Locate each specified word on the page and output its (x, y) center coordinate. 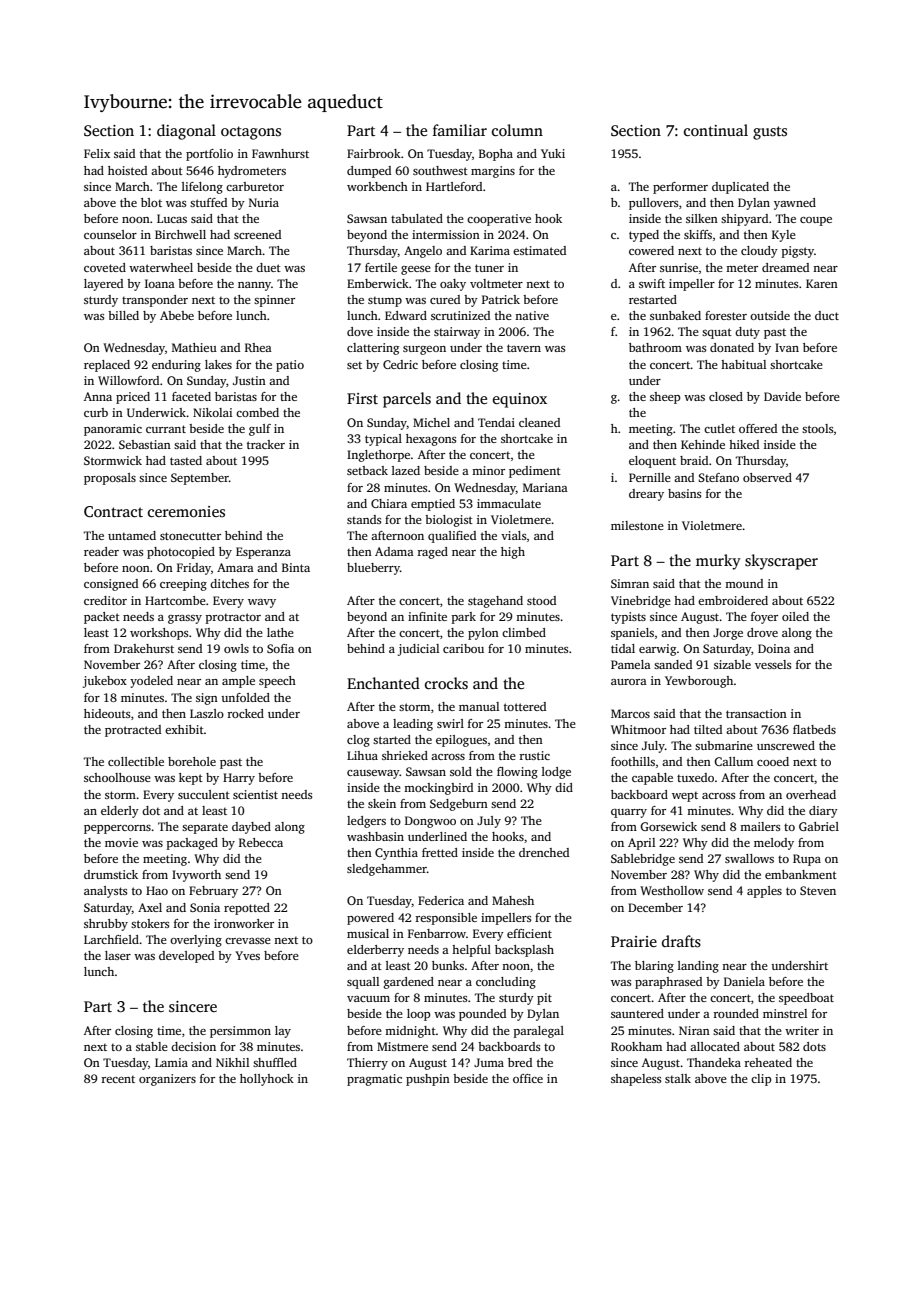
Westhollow (672, 890)
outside (770, 315)
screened (257, 234)
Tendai (496, 422)
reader (101, 551)
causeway (373, 774)
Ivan (787, 347)
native (532, 315)
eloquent (652, 462)
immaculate (509, 503)
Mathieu (194, 347)
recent (118, 1079)
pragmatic (374, 1080)
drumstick (111, 874)
